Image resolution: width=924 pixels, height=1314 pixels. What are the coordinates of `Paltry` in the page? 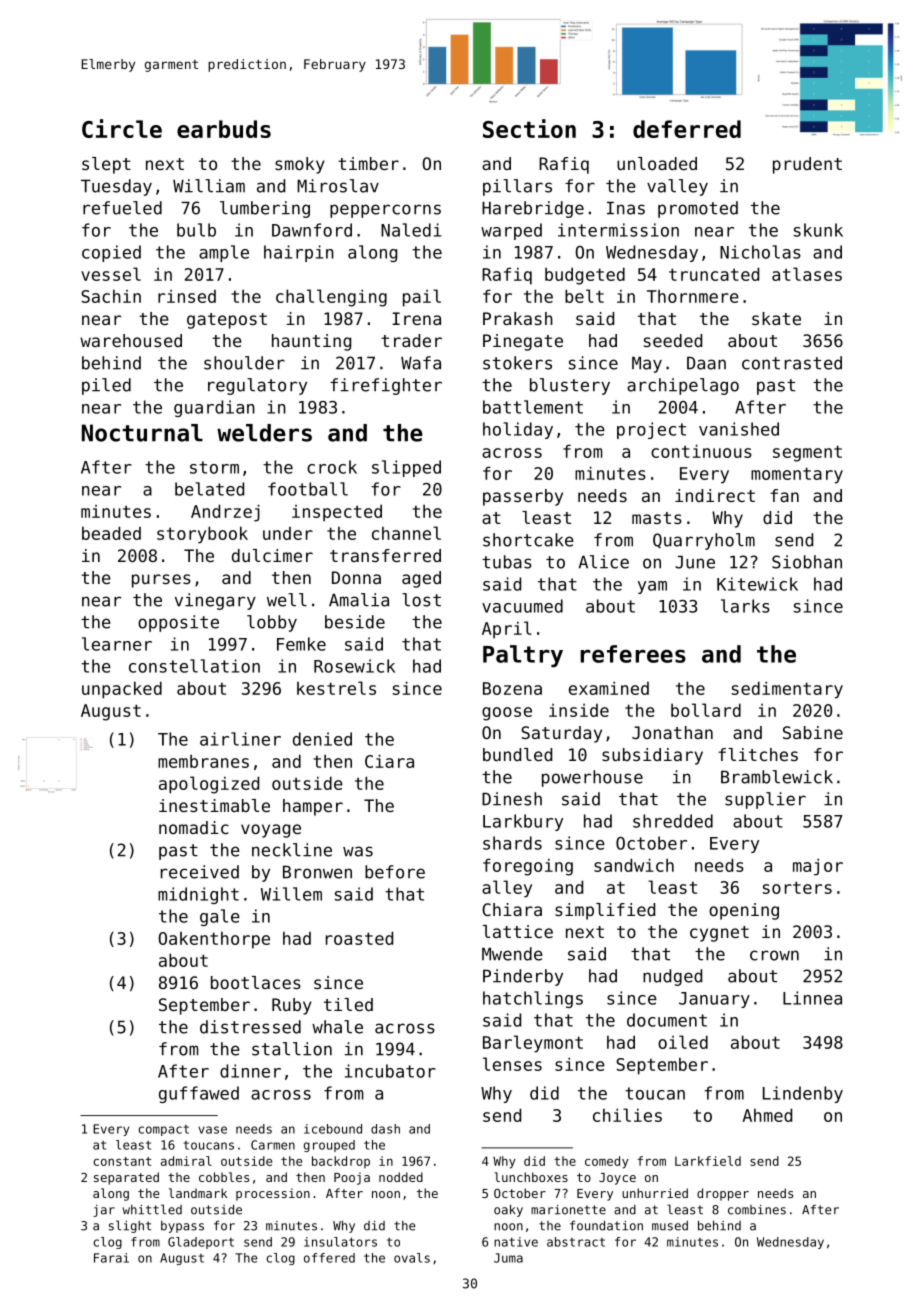 It's located at (523, 656).
